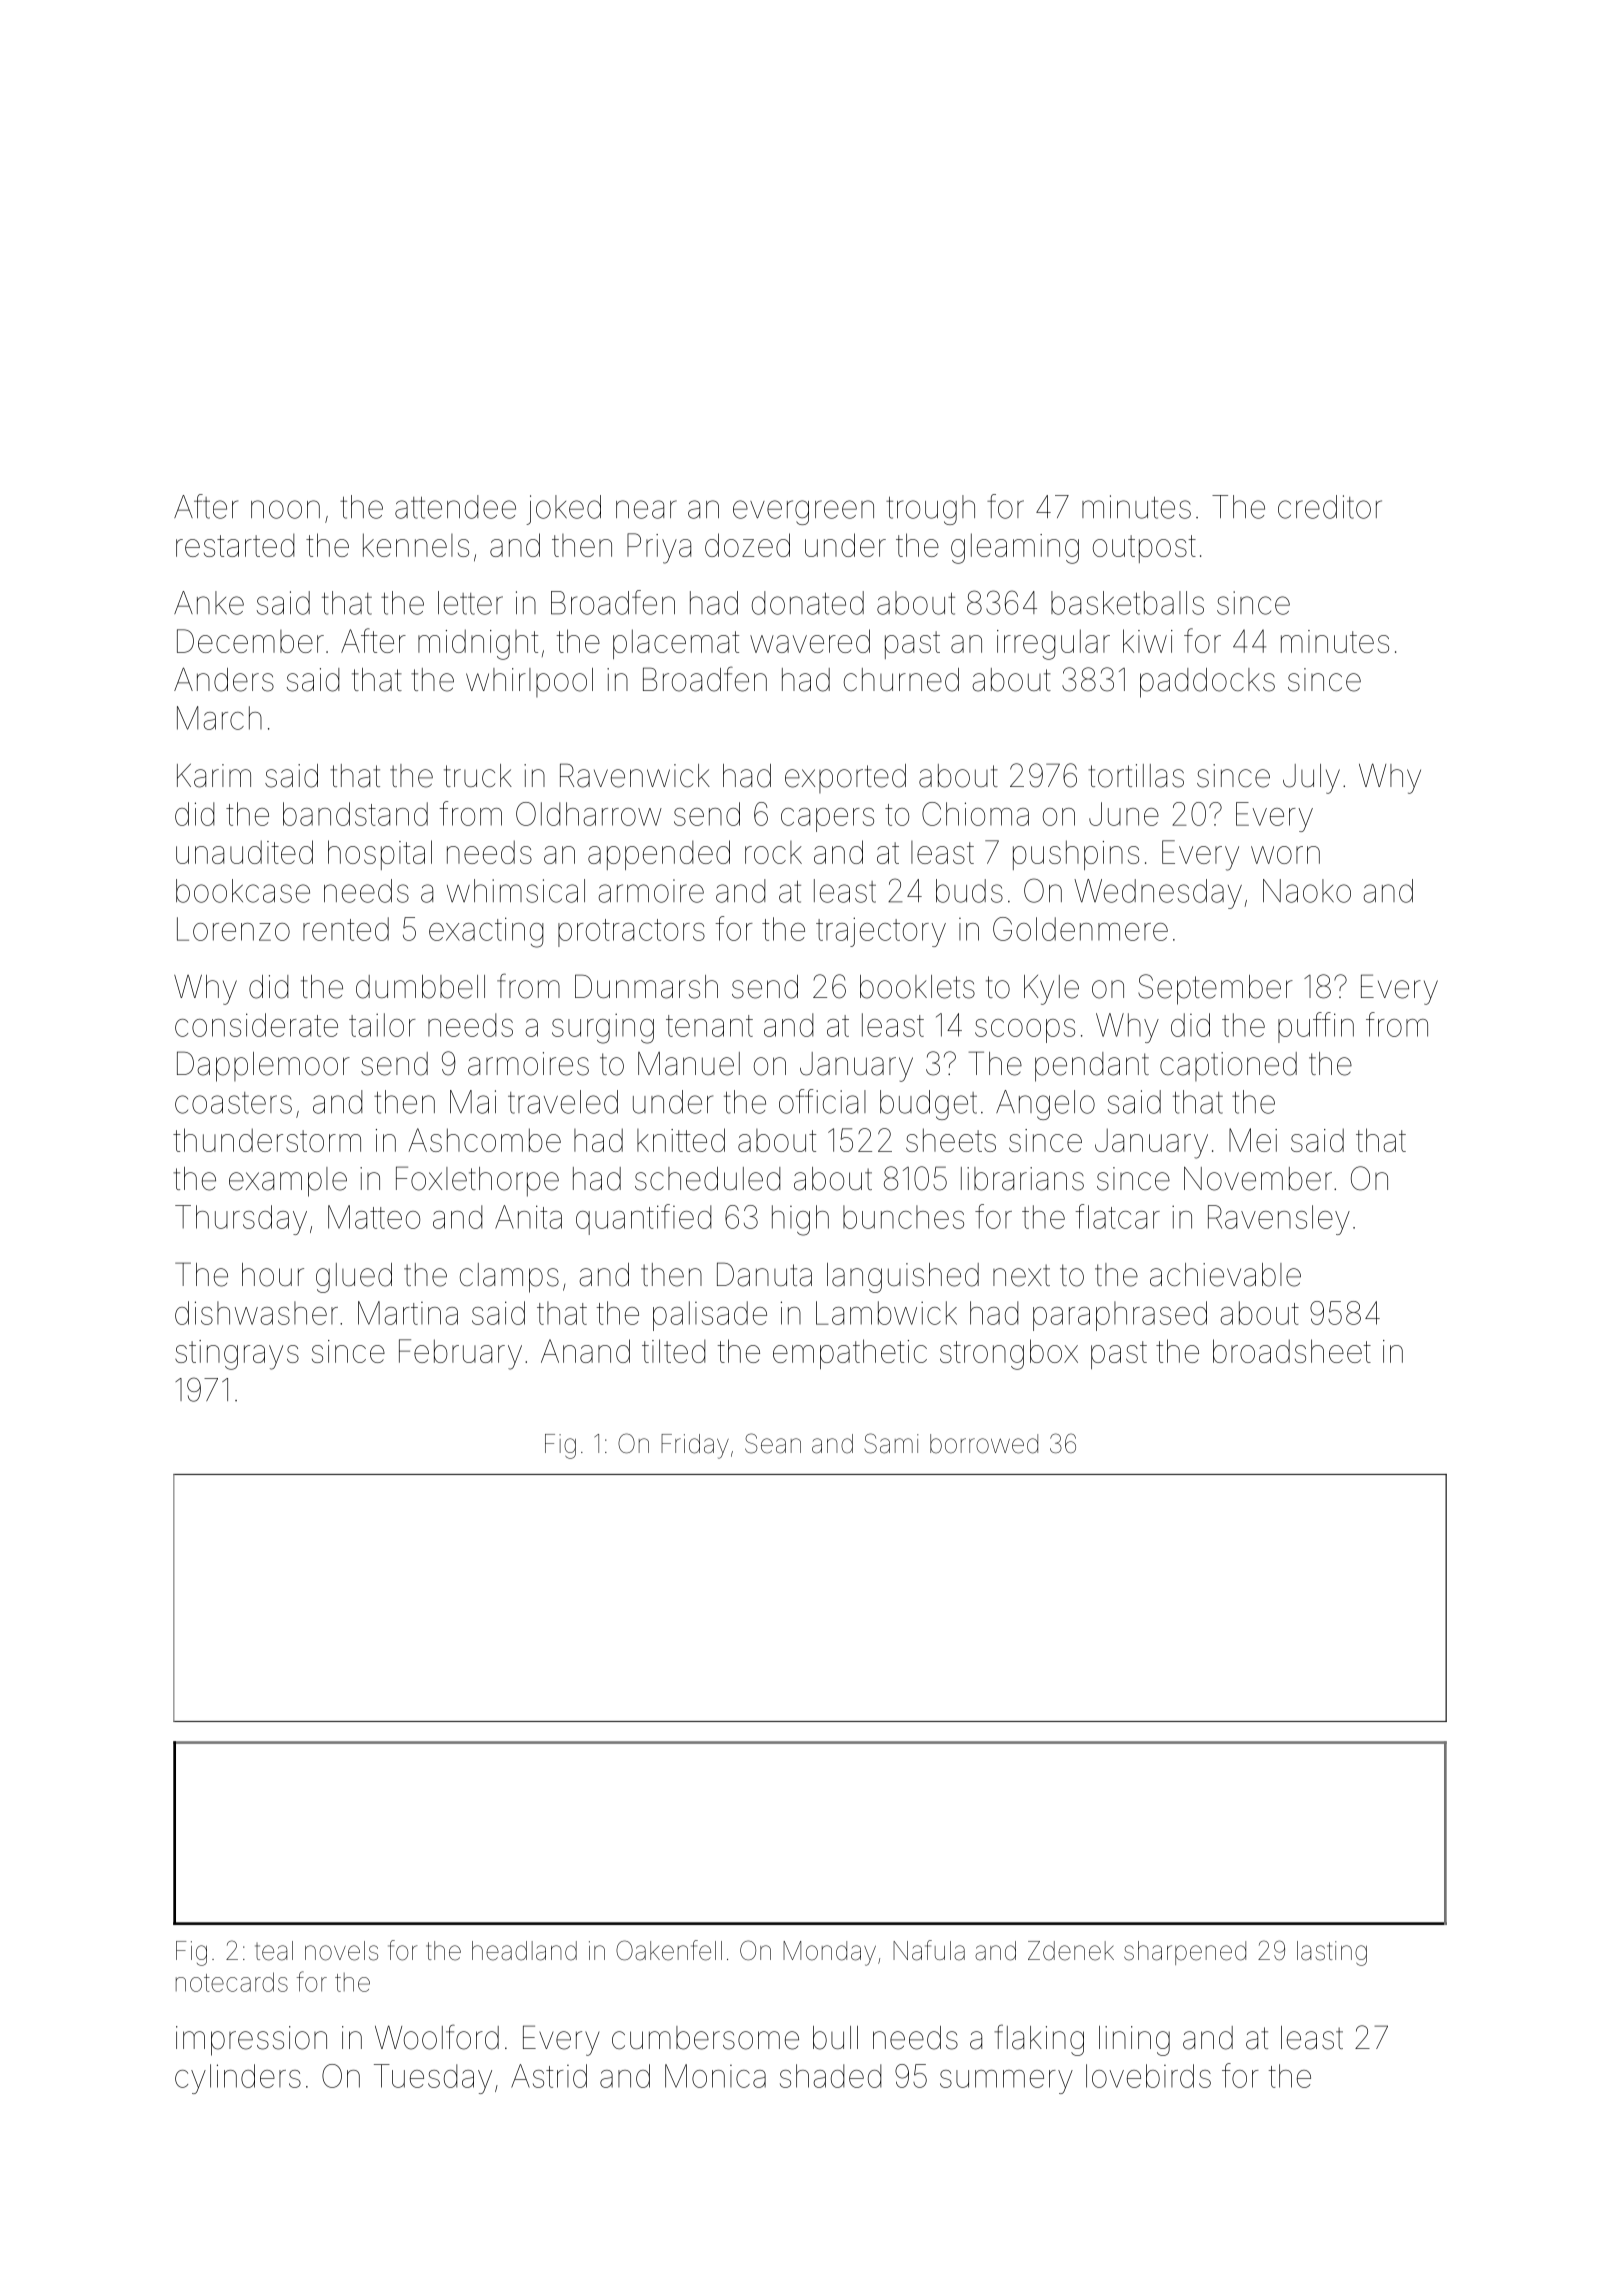 The height and width of the image is (2292, 1620). What do you see at coordinates (1330, 507) in the image?
I see `creditor` at bounding box center [1330, 507].
